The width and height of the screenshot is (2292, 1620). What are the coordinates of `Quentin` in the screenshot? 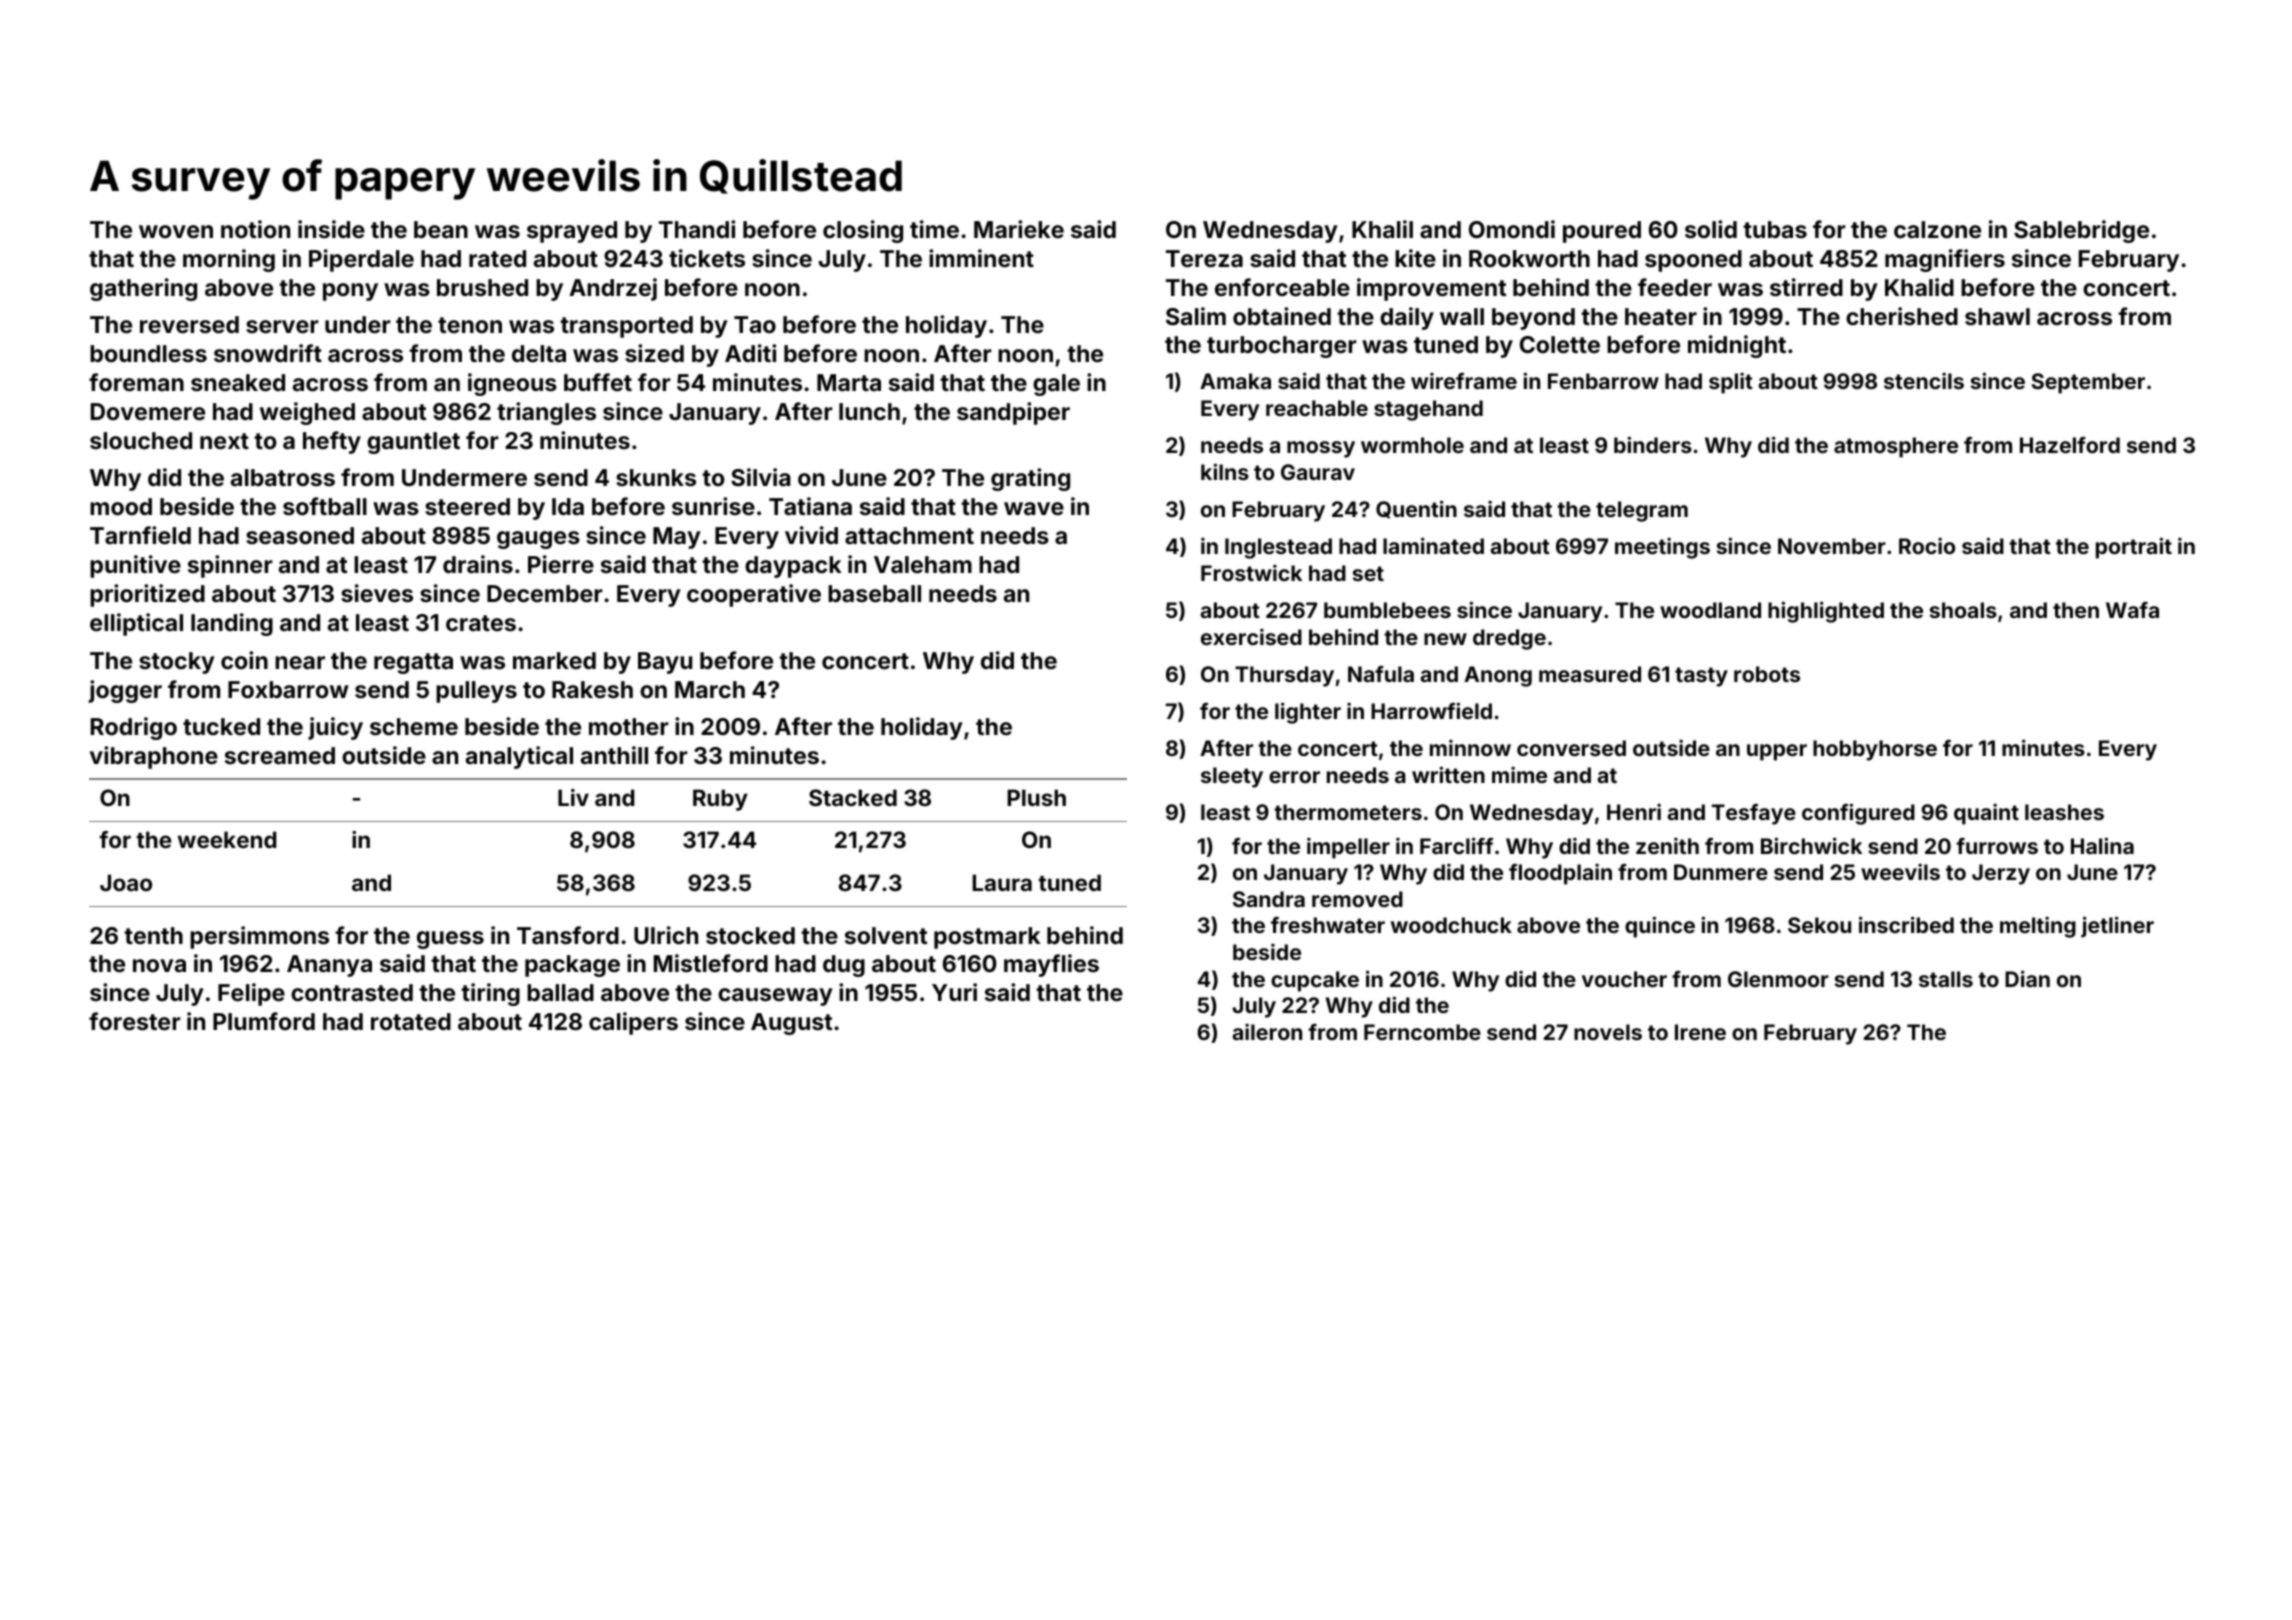 It's located at (1416, 509).
